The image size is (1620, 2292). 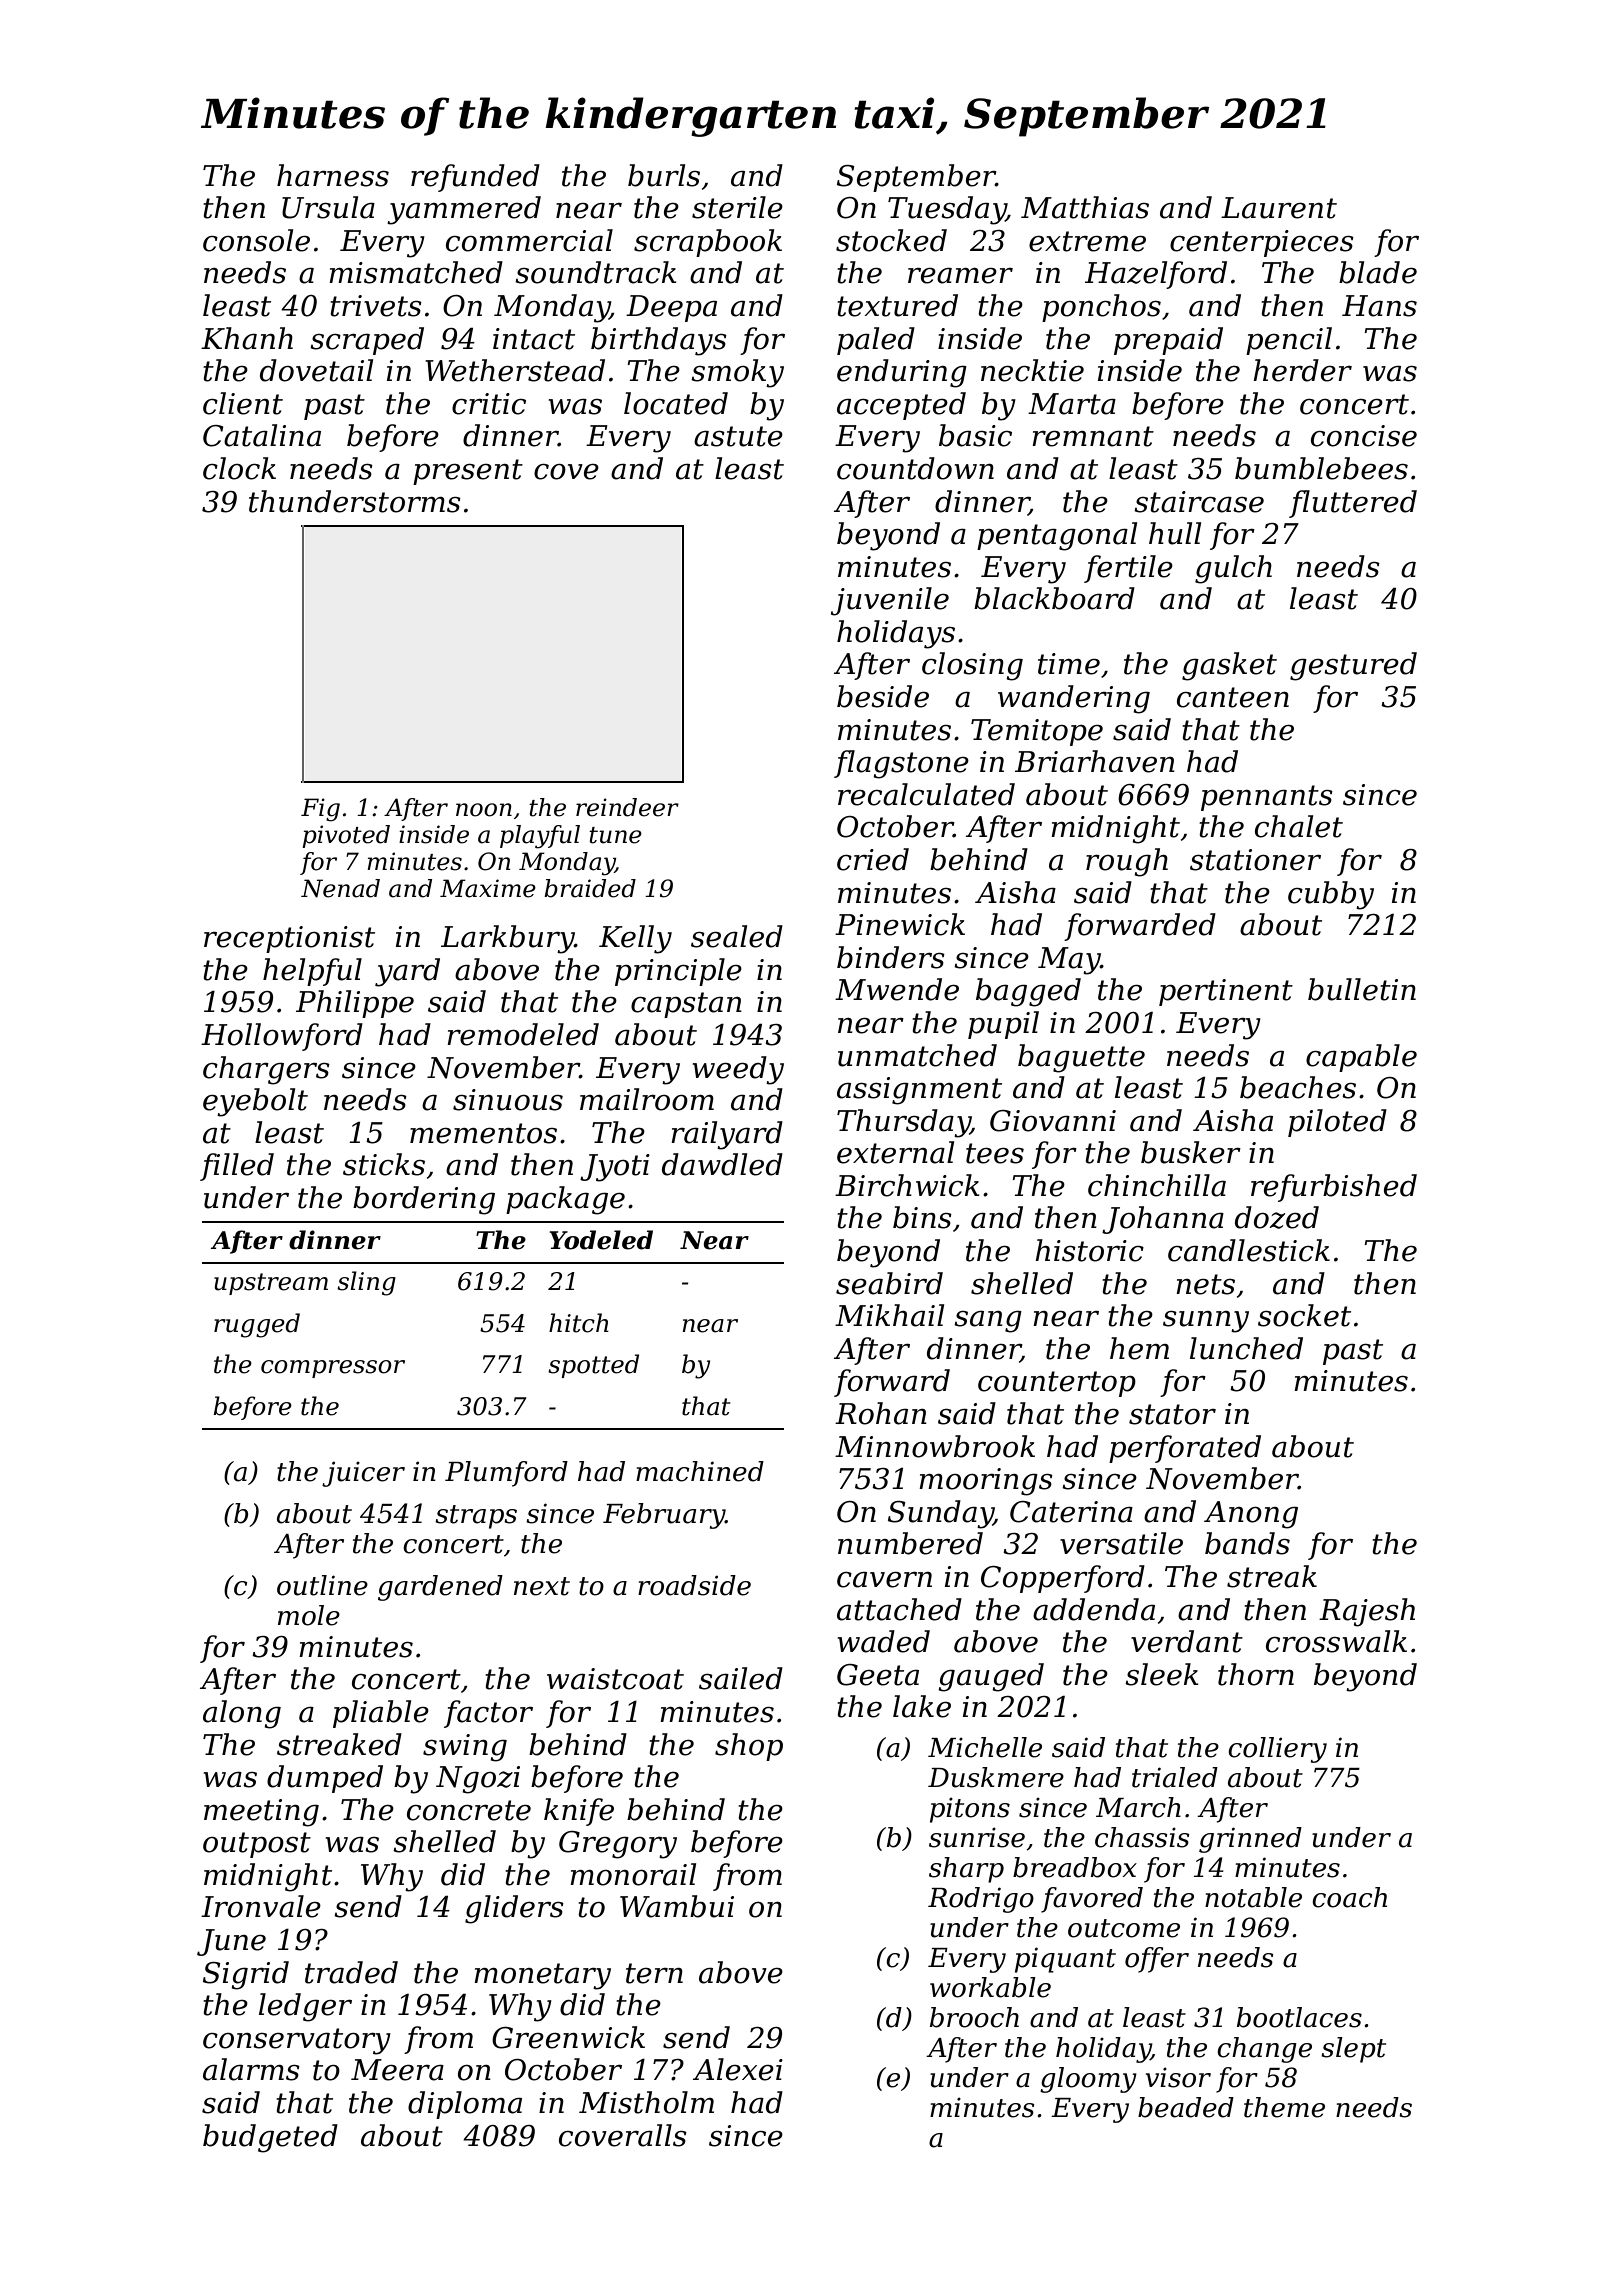 I want to click on theme, so click(x=1284, y=2107).
